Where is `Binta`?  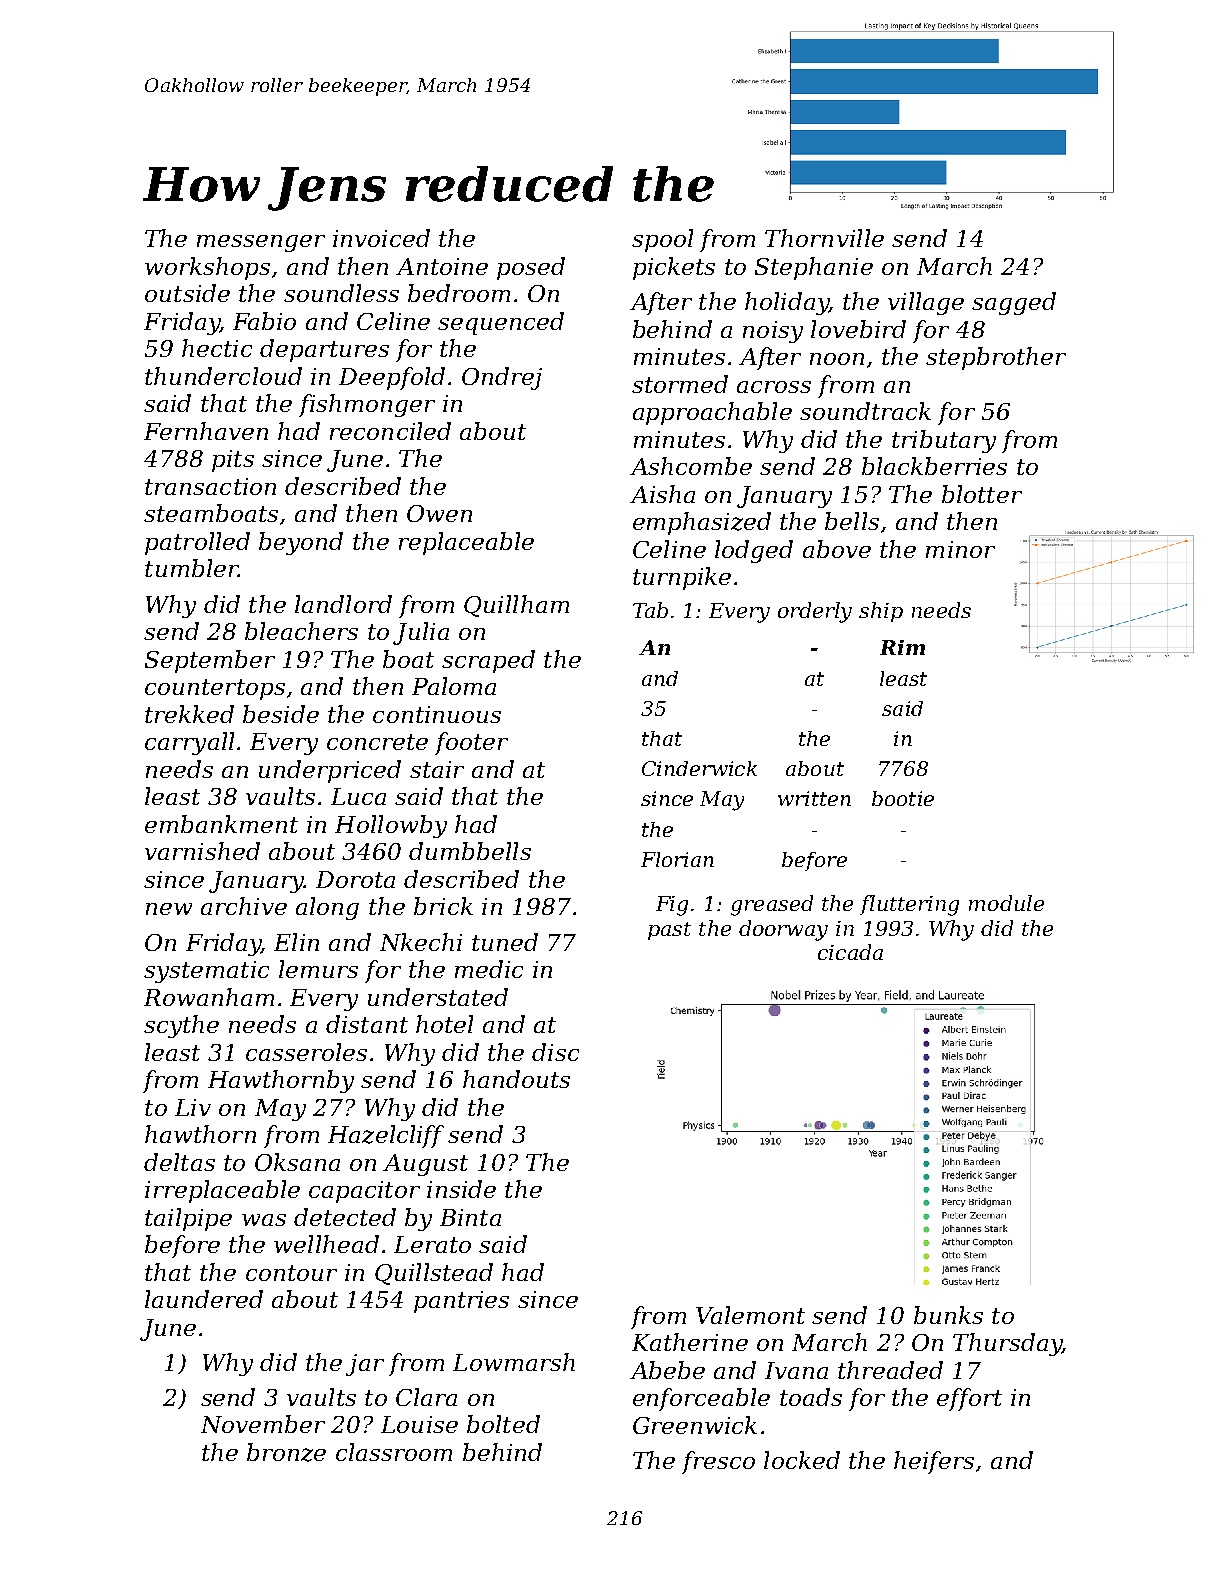 Binta is located at coordinates (470, 1217).
